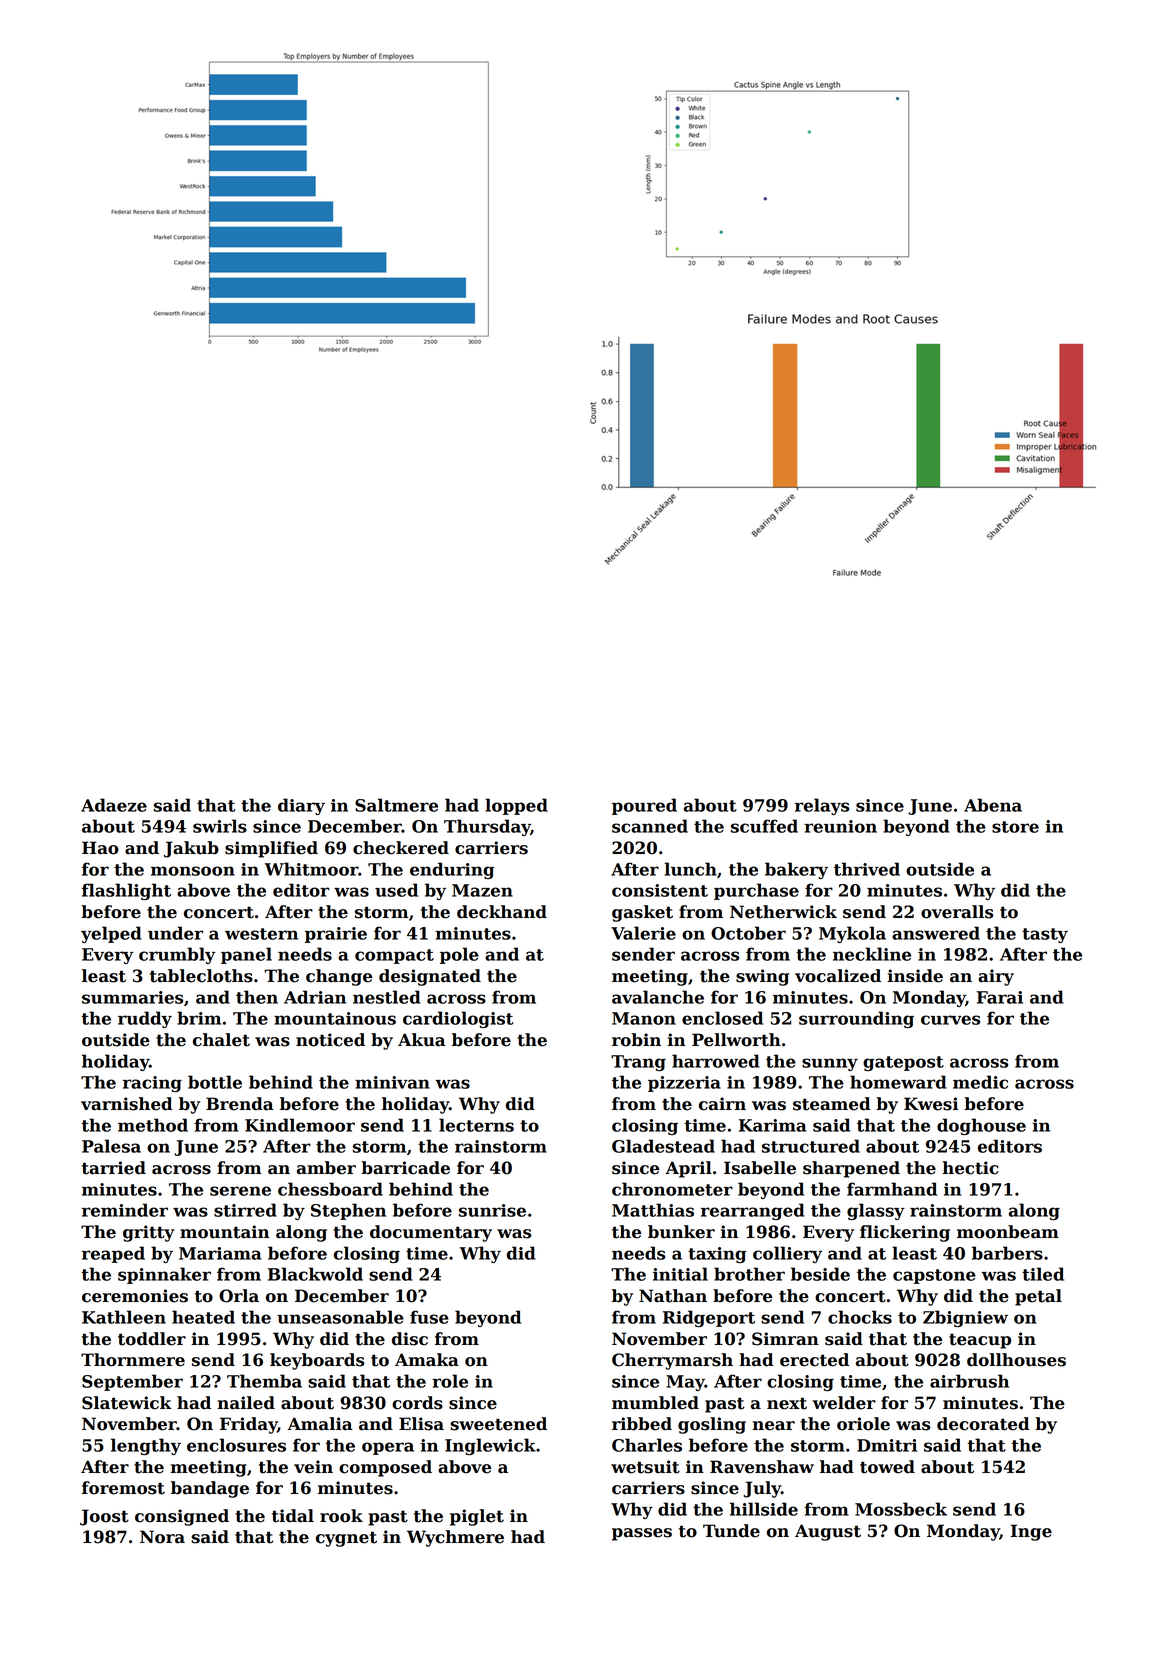 This document has height=1654, width=1165. What do you see at coordinates (220, 826) in the document?
I see `swirls` at bounding box center [220, 826].
